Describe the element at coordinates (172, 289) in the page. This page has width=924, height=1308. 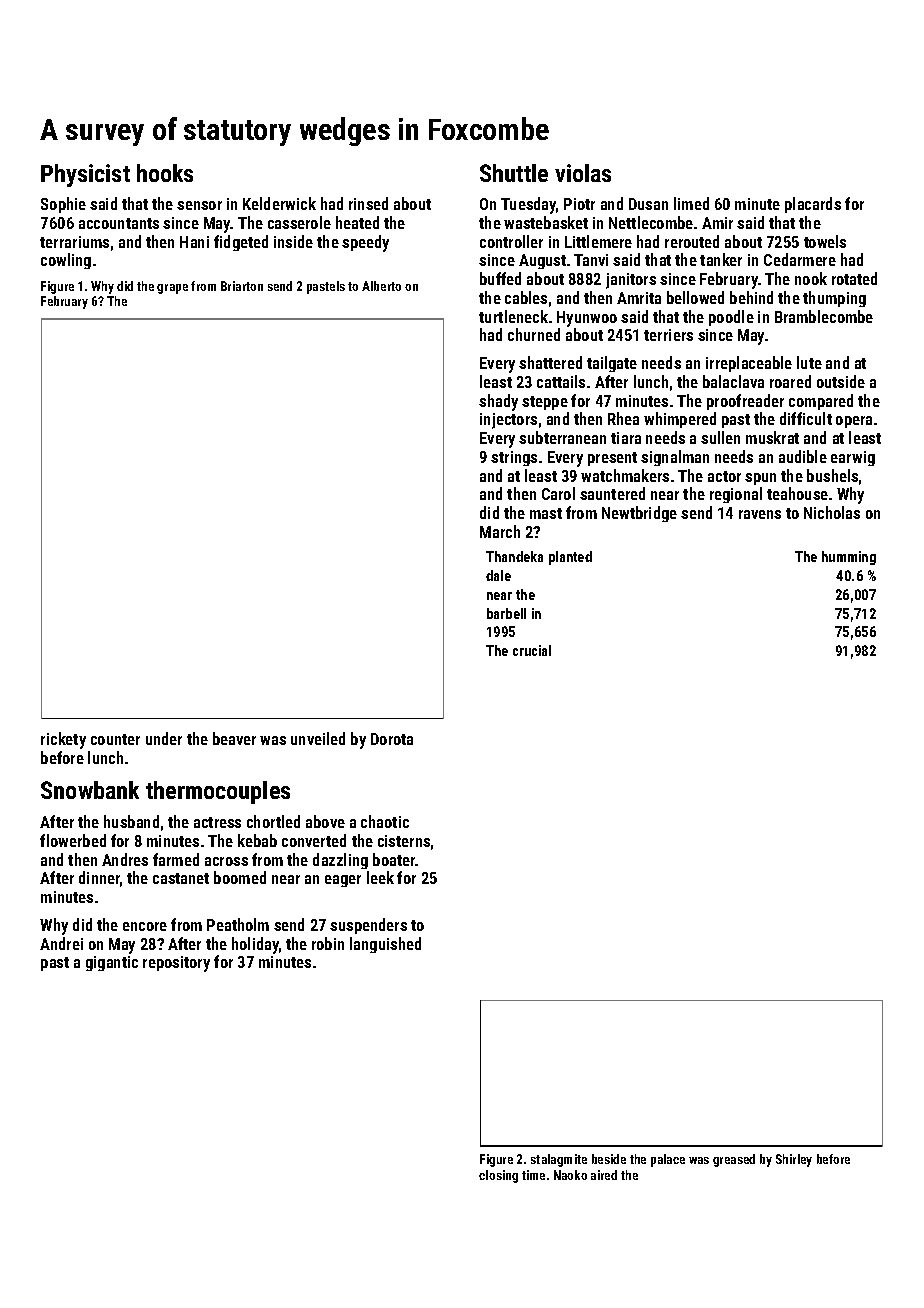
I see `grape` at that location.
